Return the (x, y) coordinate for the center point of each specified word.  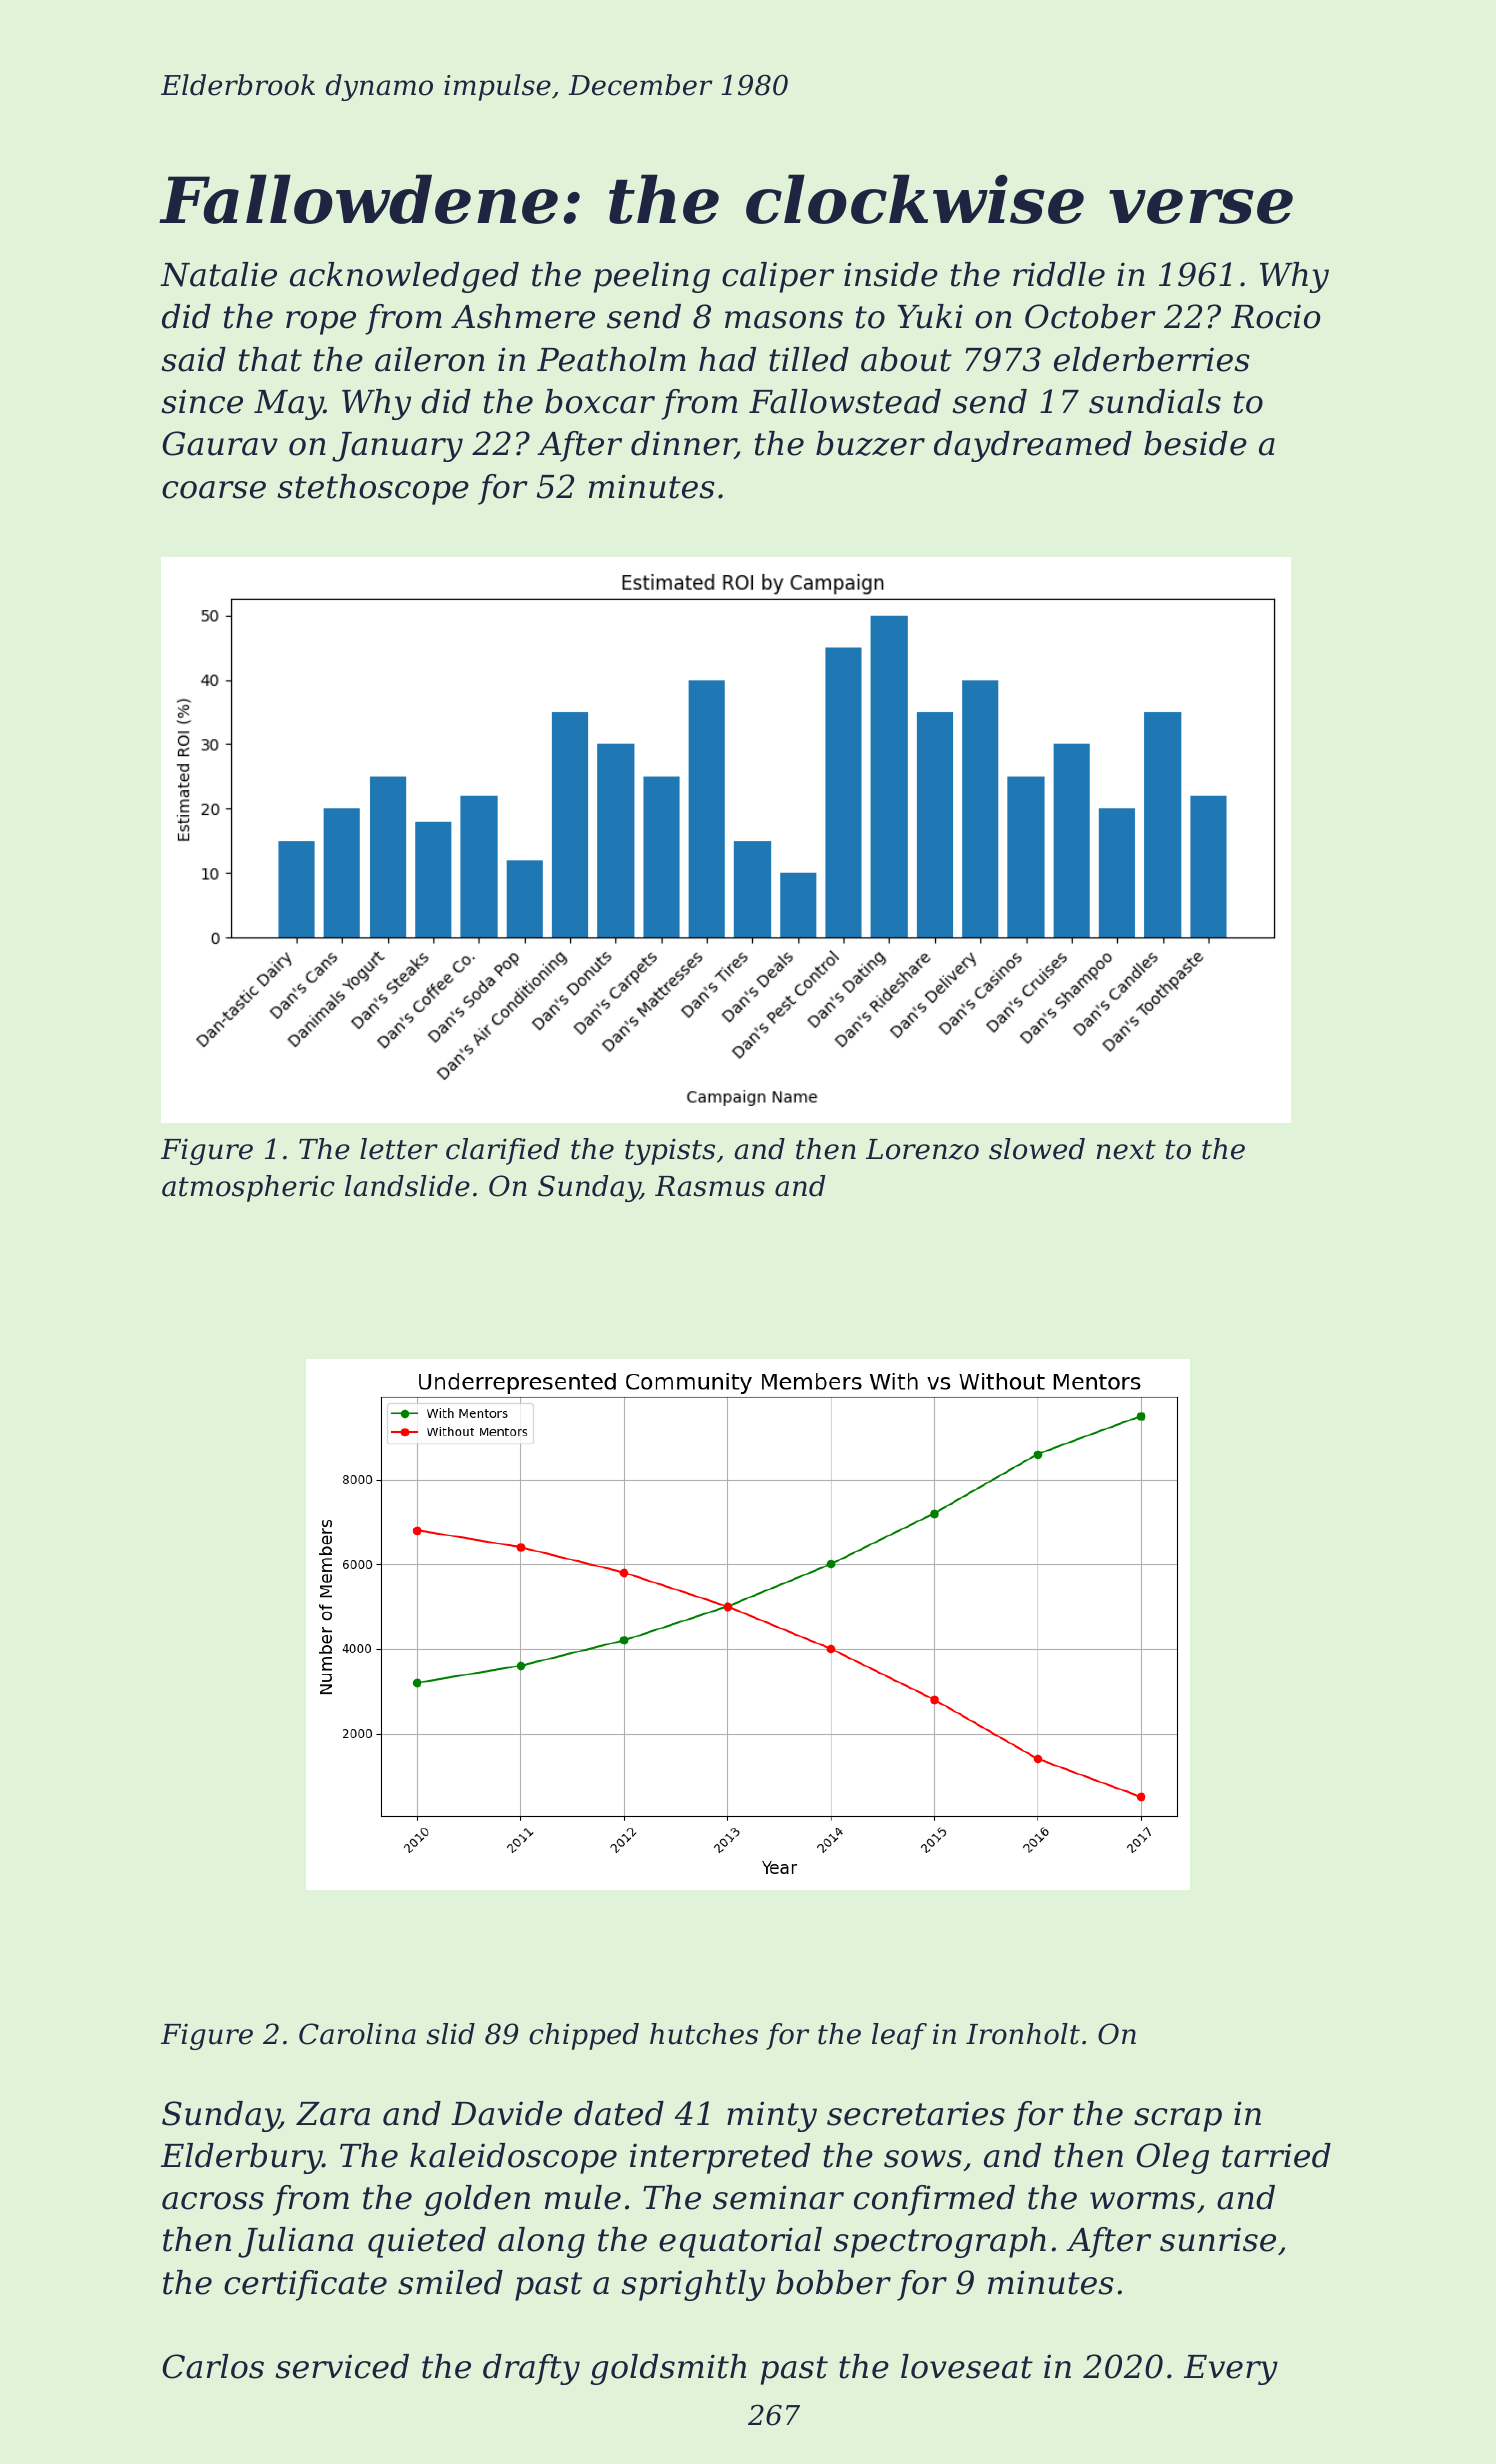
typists (670, 1151)
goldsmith (668, 2369)
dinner (683, 445)
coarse (214, 490)
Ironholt (1023, 2034)
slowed (1037, 1149)
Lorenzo (922, 1149)
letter (399, 1149)
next (1126, 1150)
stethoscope (373, 489)
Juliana (295, 2242)
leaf (899, 2036)
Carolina (357, 2034)
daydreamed (1033, 446)
